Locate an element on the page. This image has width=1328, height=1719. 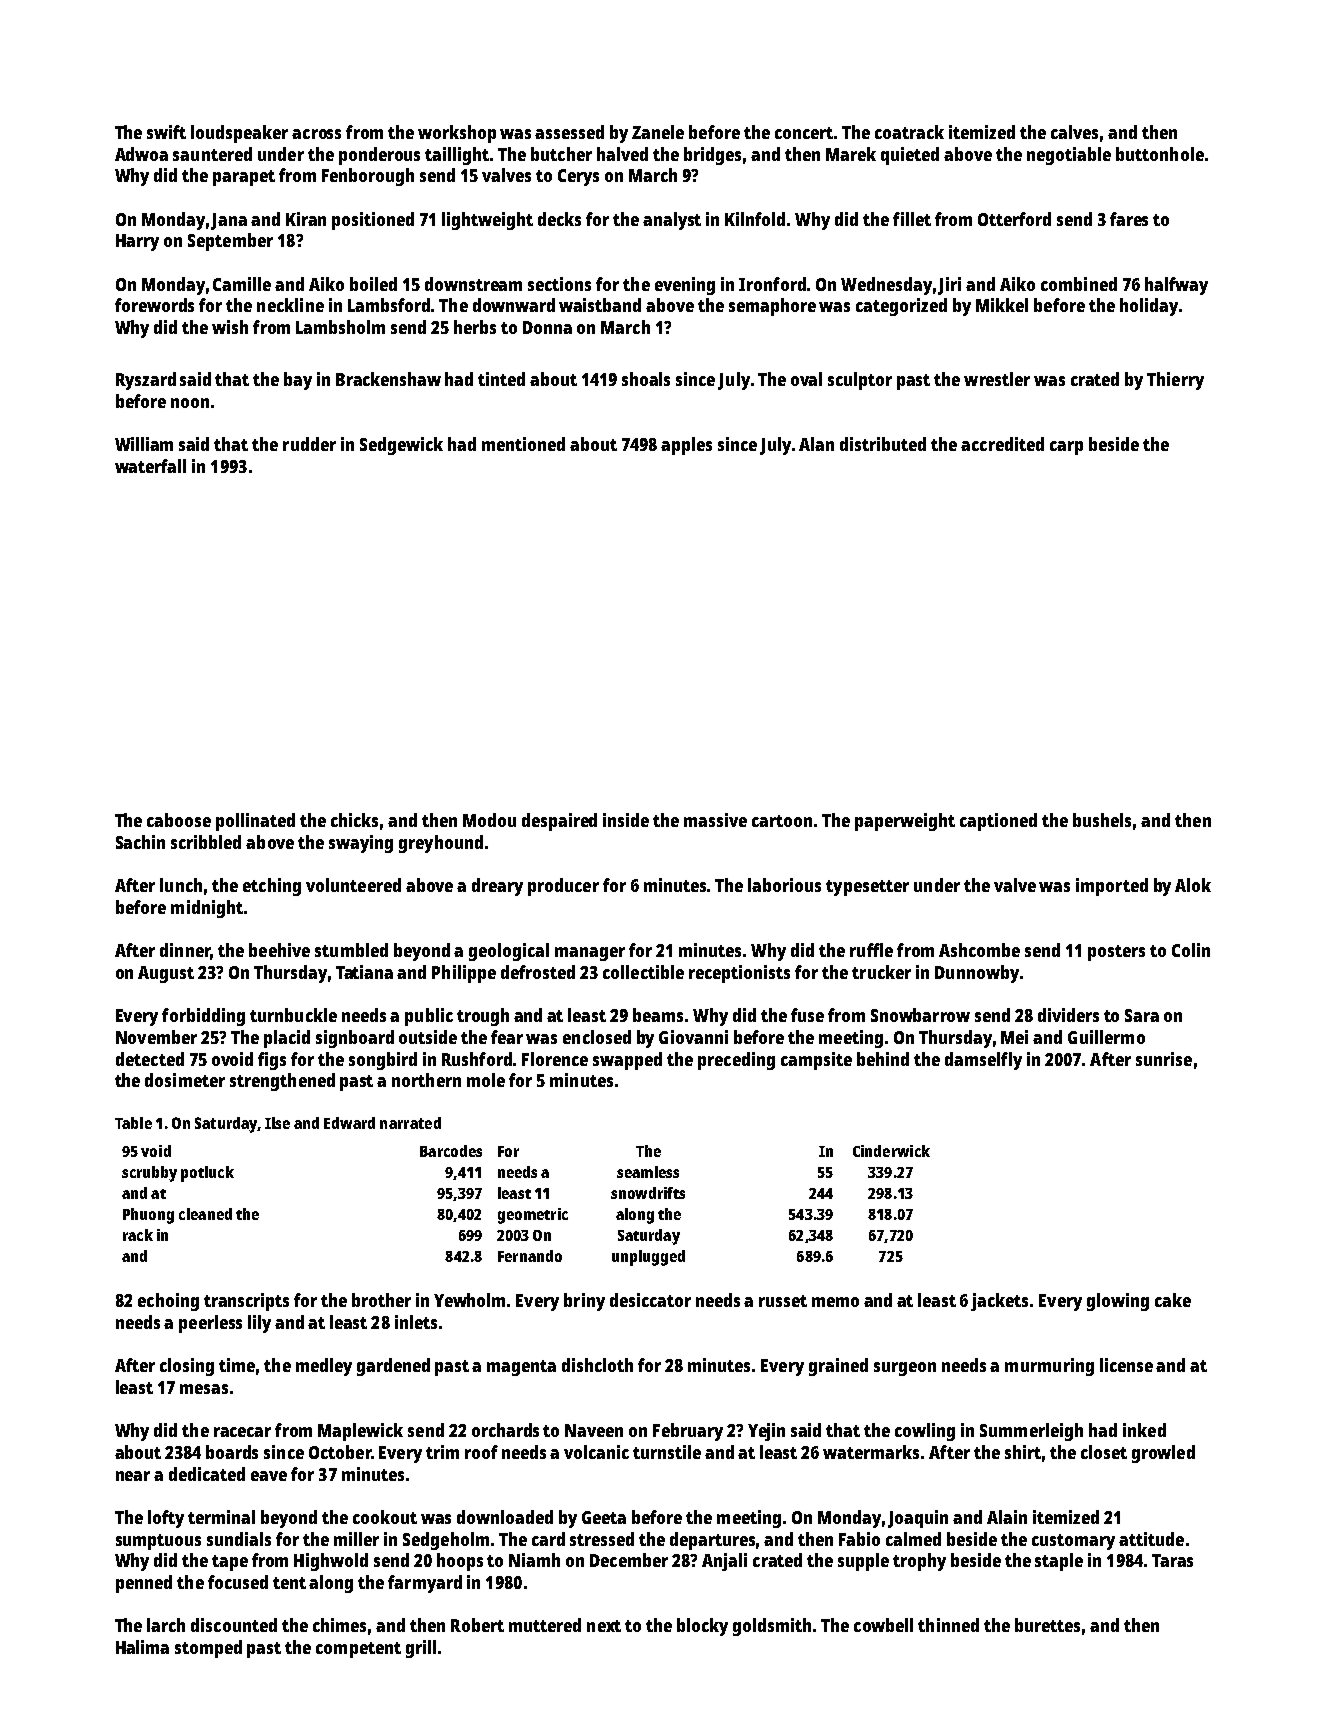
concert is located at coordinates (804, 133).
